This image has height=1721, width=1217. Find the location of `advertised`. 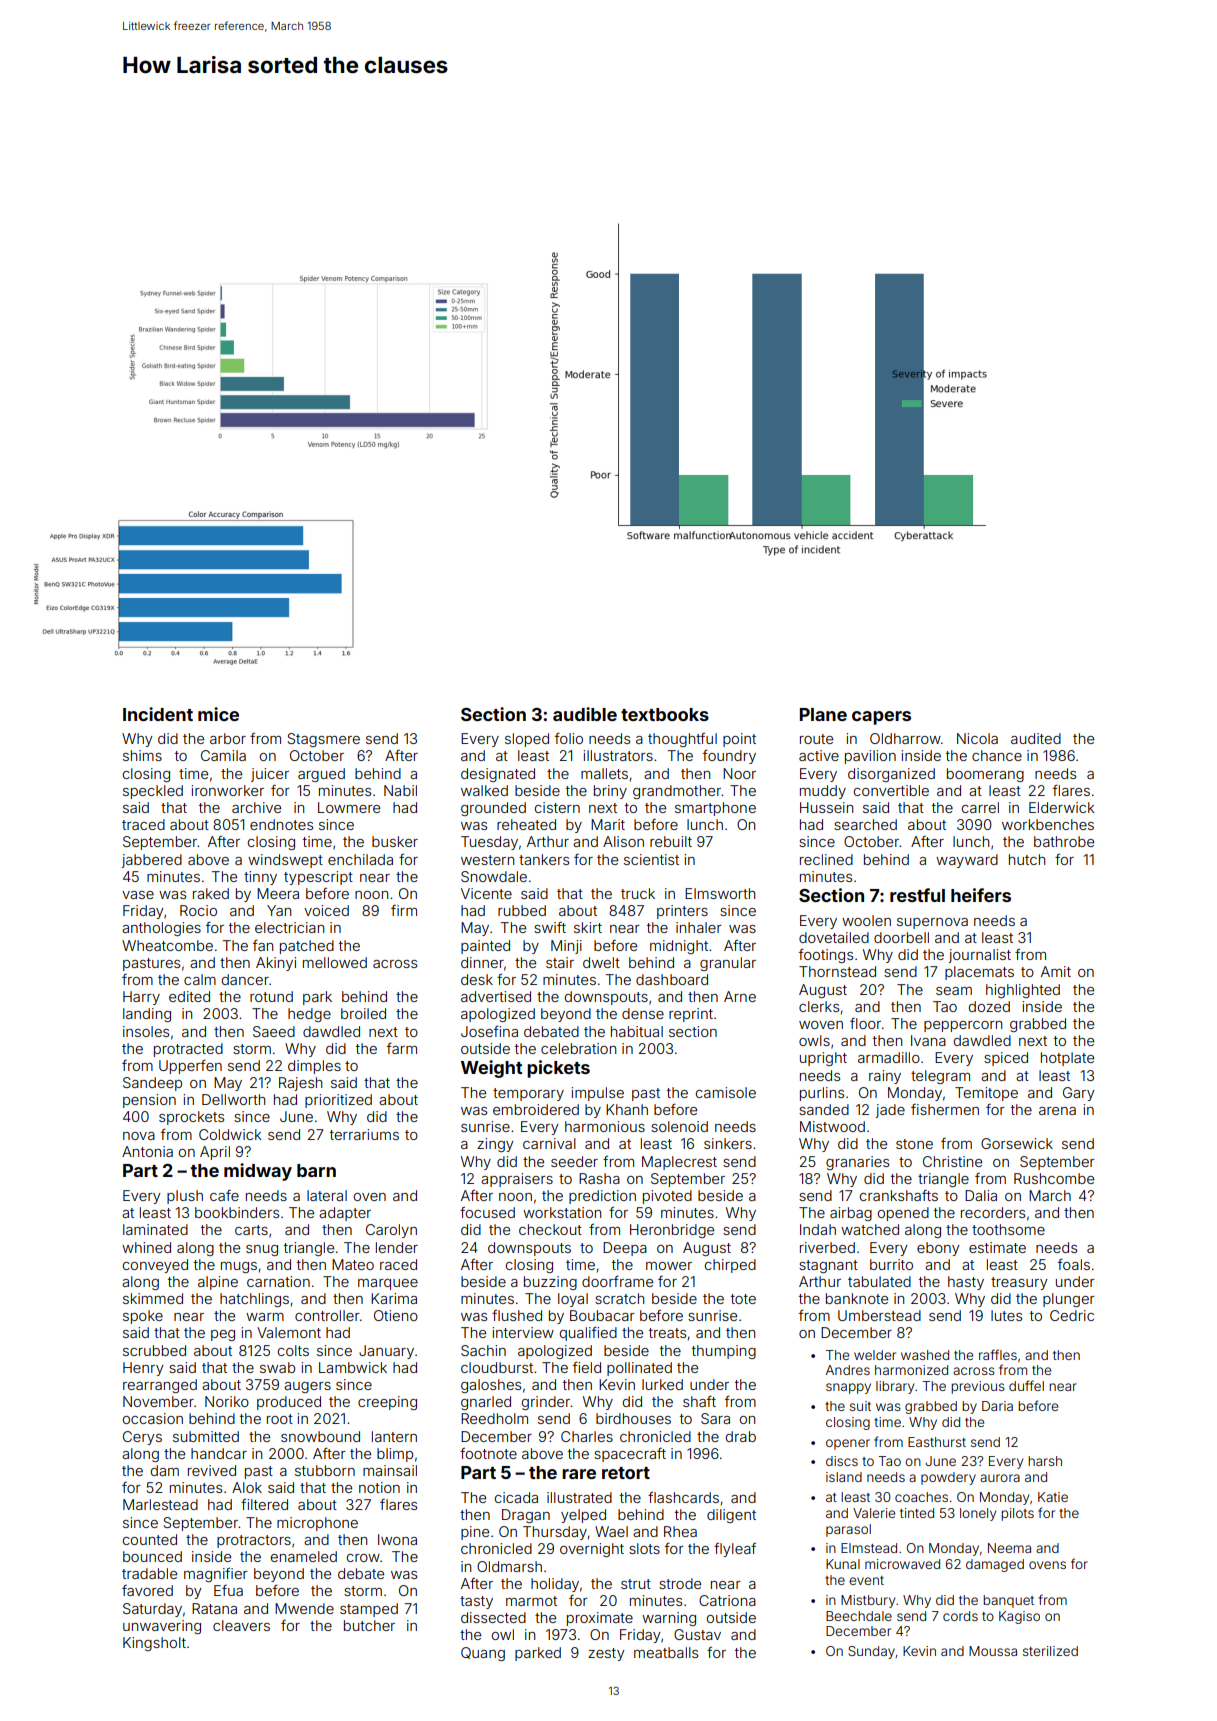

advertised is located at coordinates (496, 996).
